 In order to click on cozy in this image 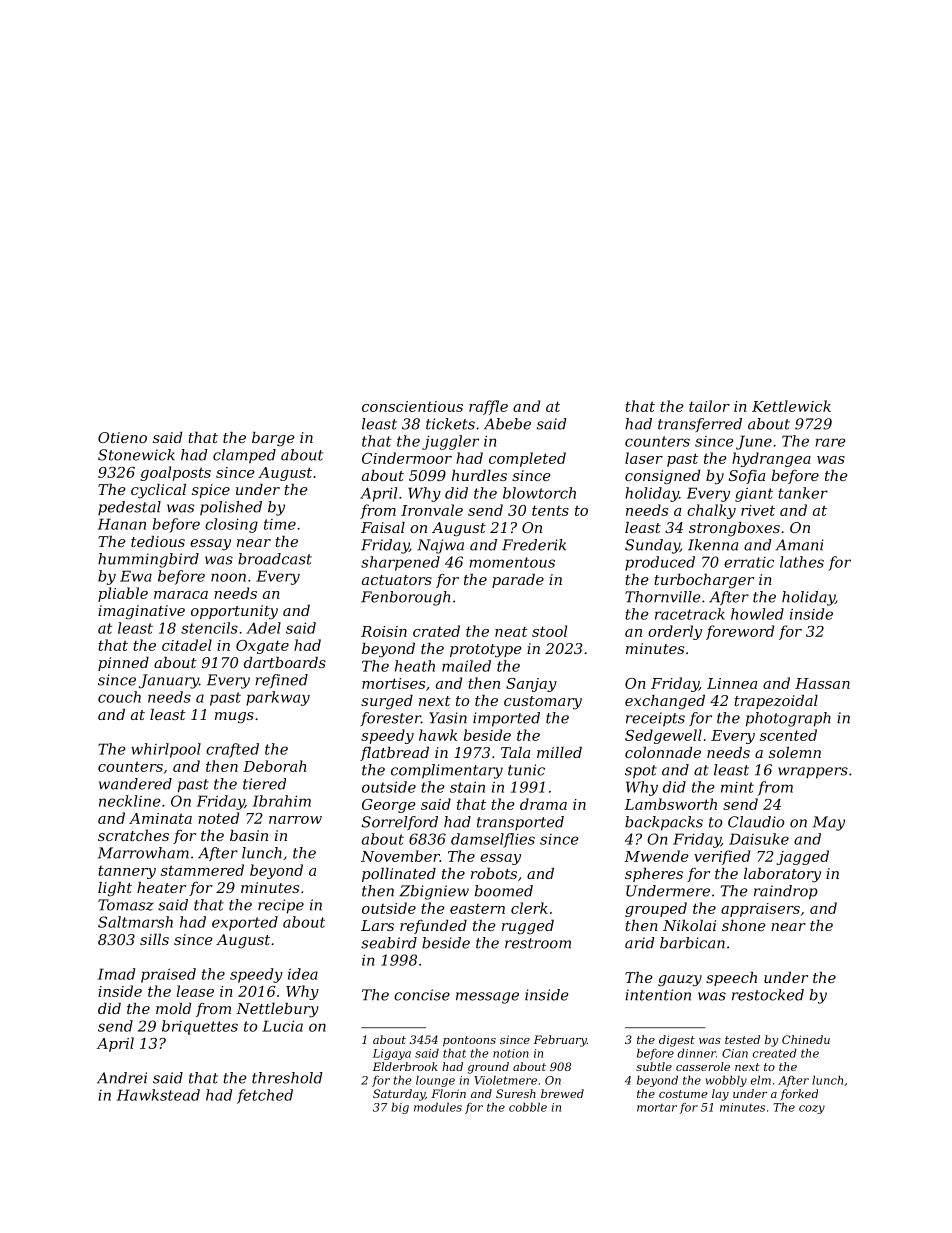, I will do `click(812, 1109)`.
